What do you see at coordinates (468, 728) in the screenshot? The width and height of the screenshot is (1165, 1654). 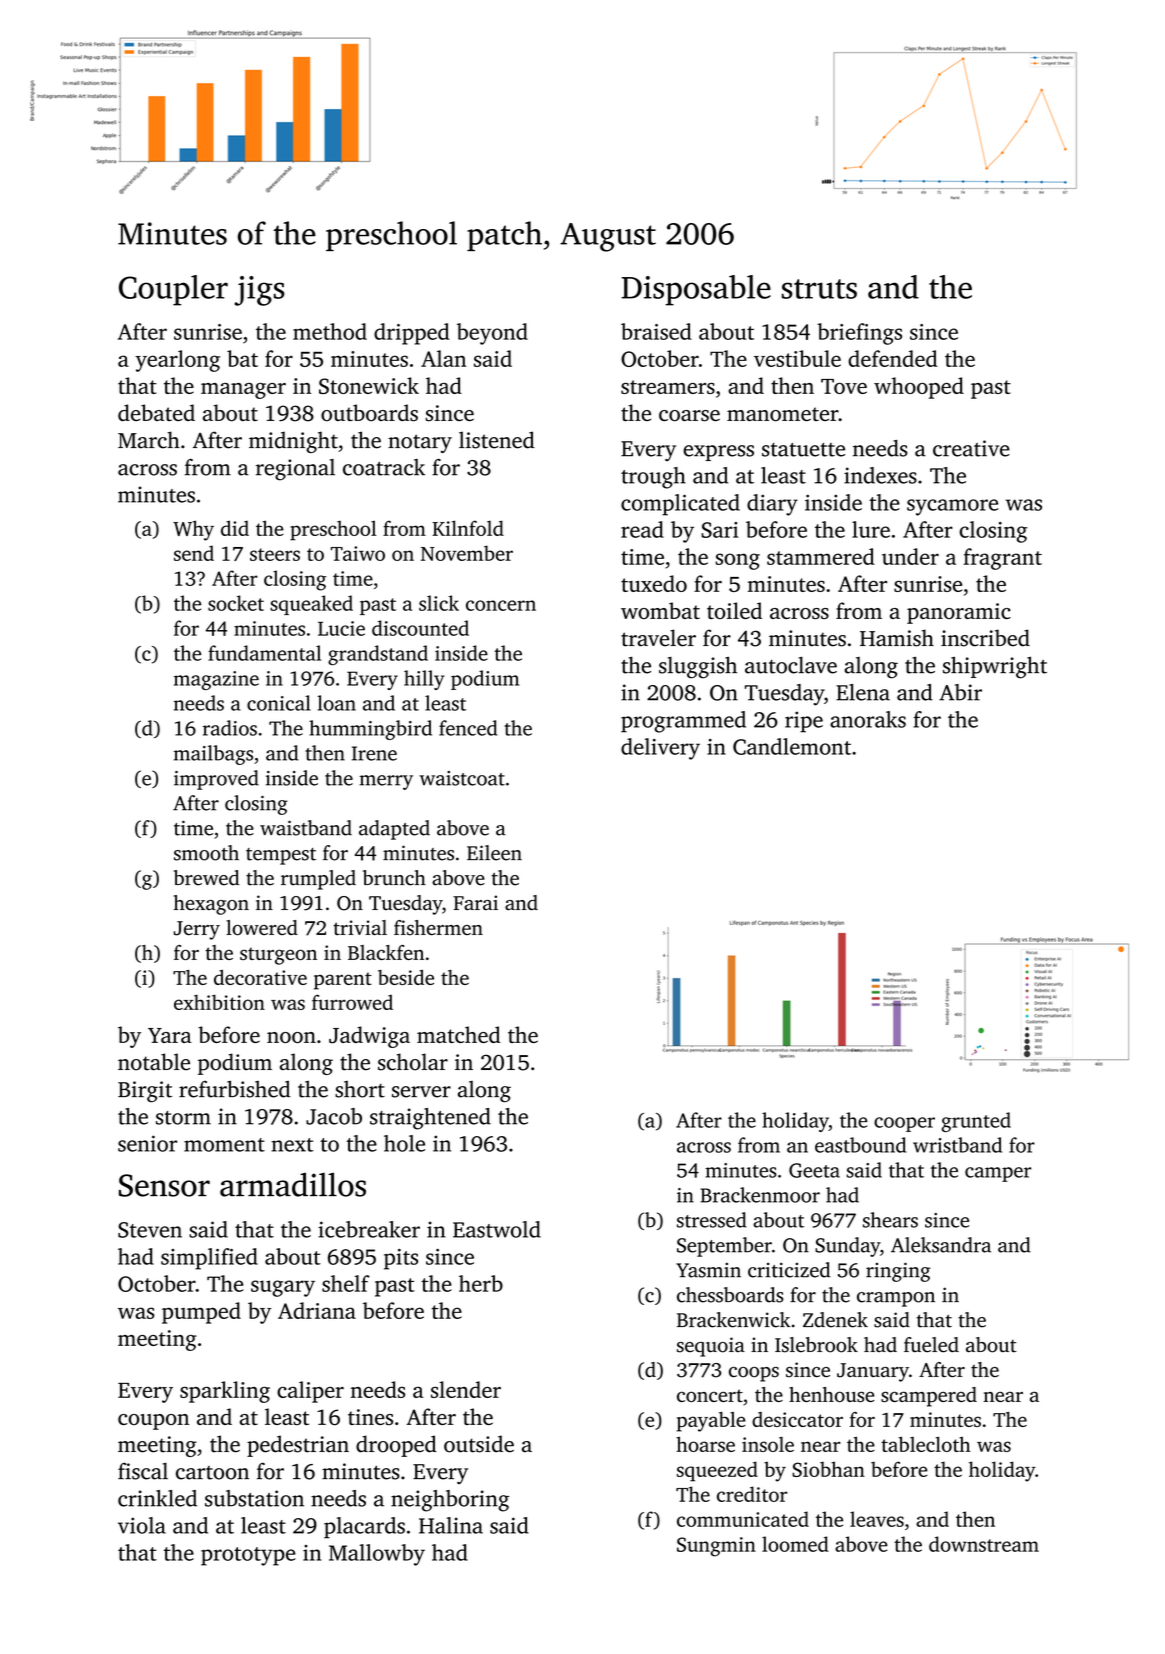 I see `fenced` at bounding box center [468, 728].
